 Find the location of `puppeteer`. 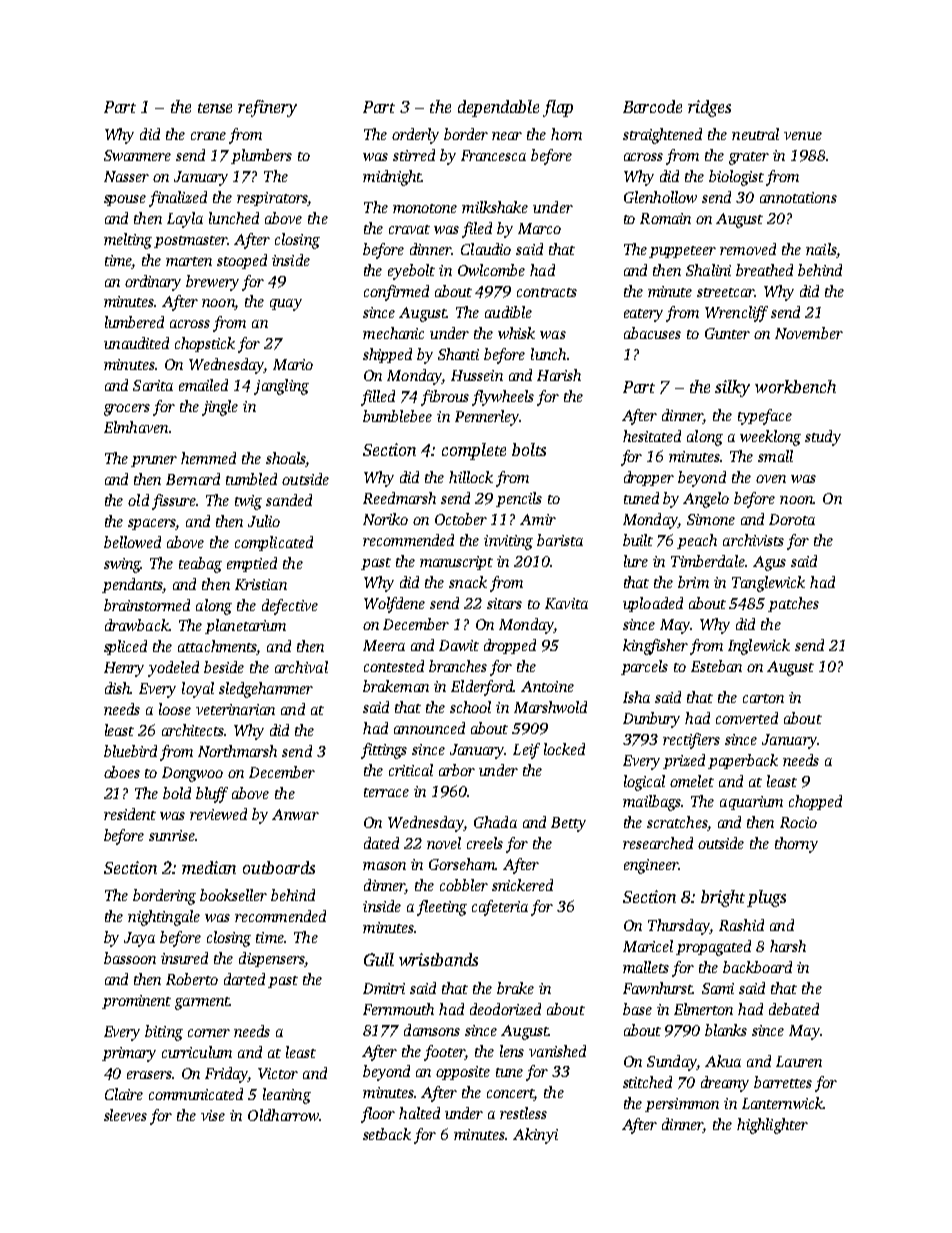

puppeteer is located at coordinates (682, 252).
